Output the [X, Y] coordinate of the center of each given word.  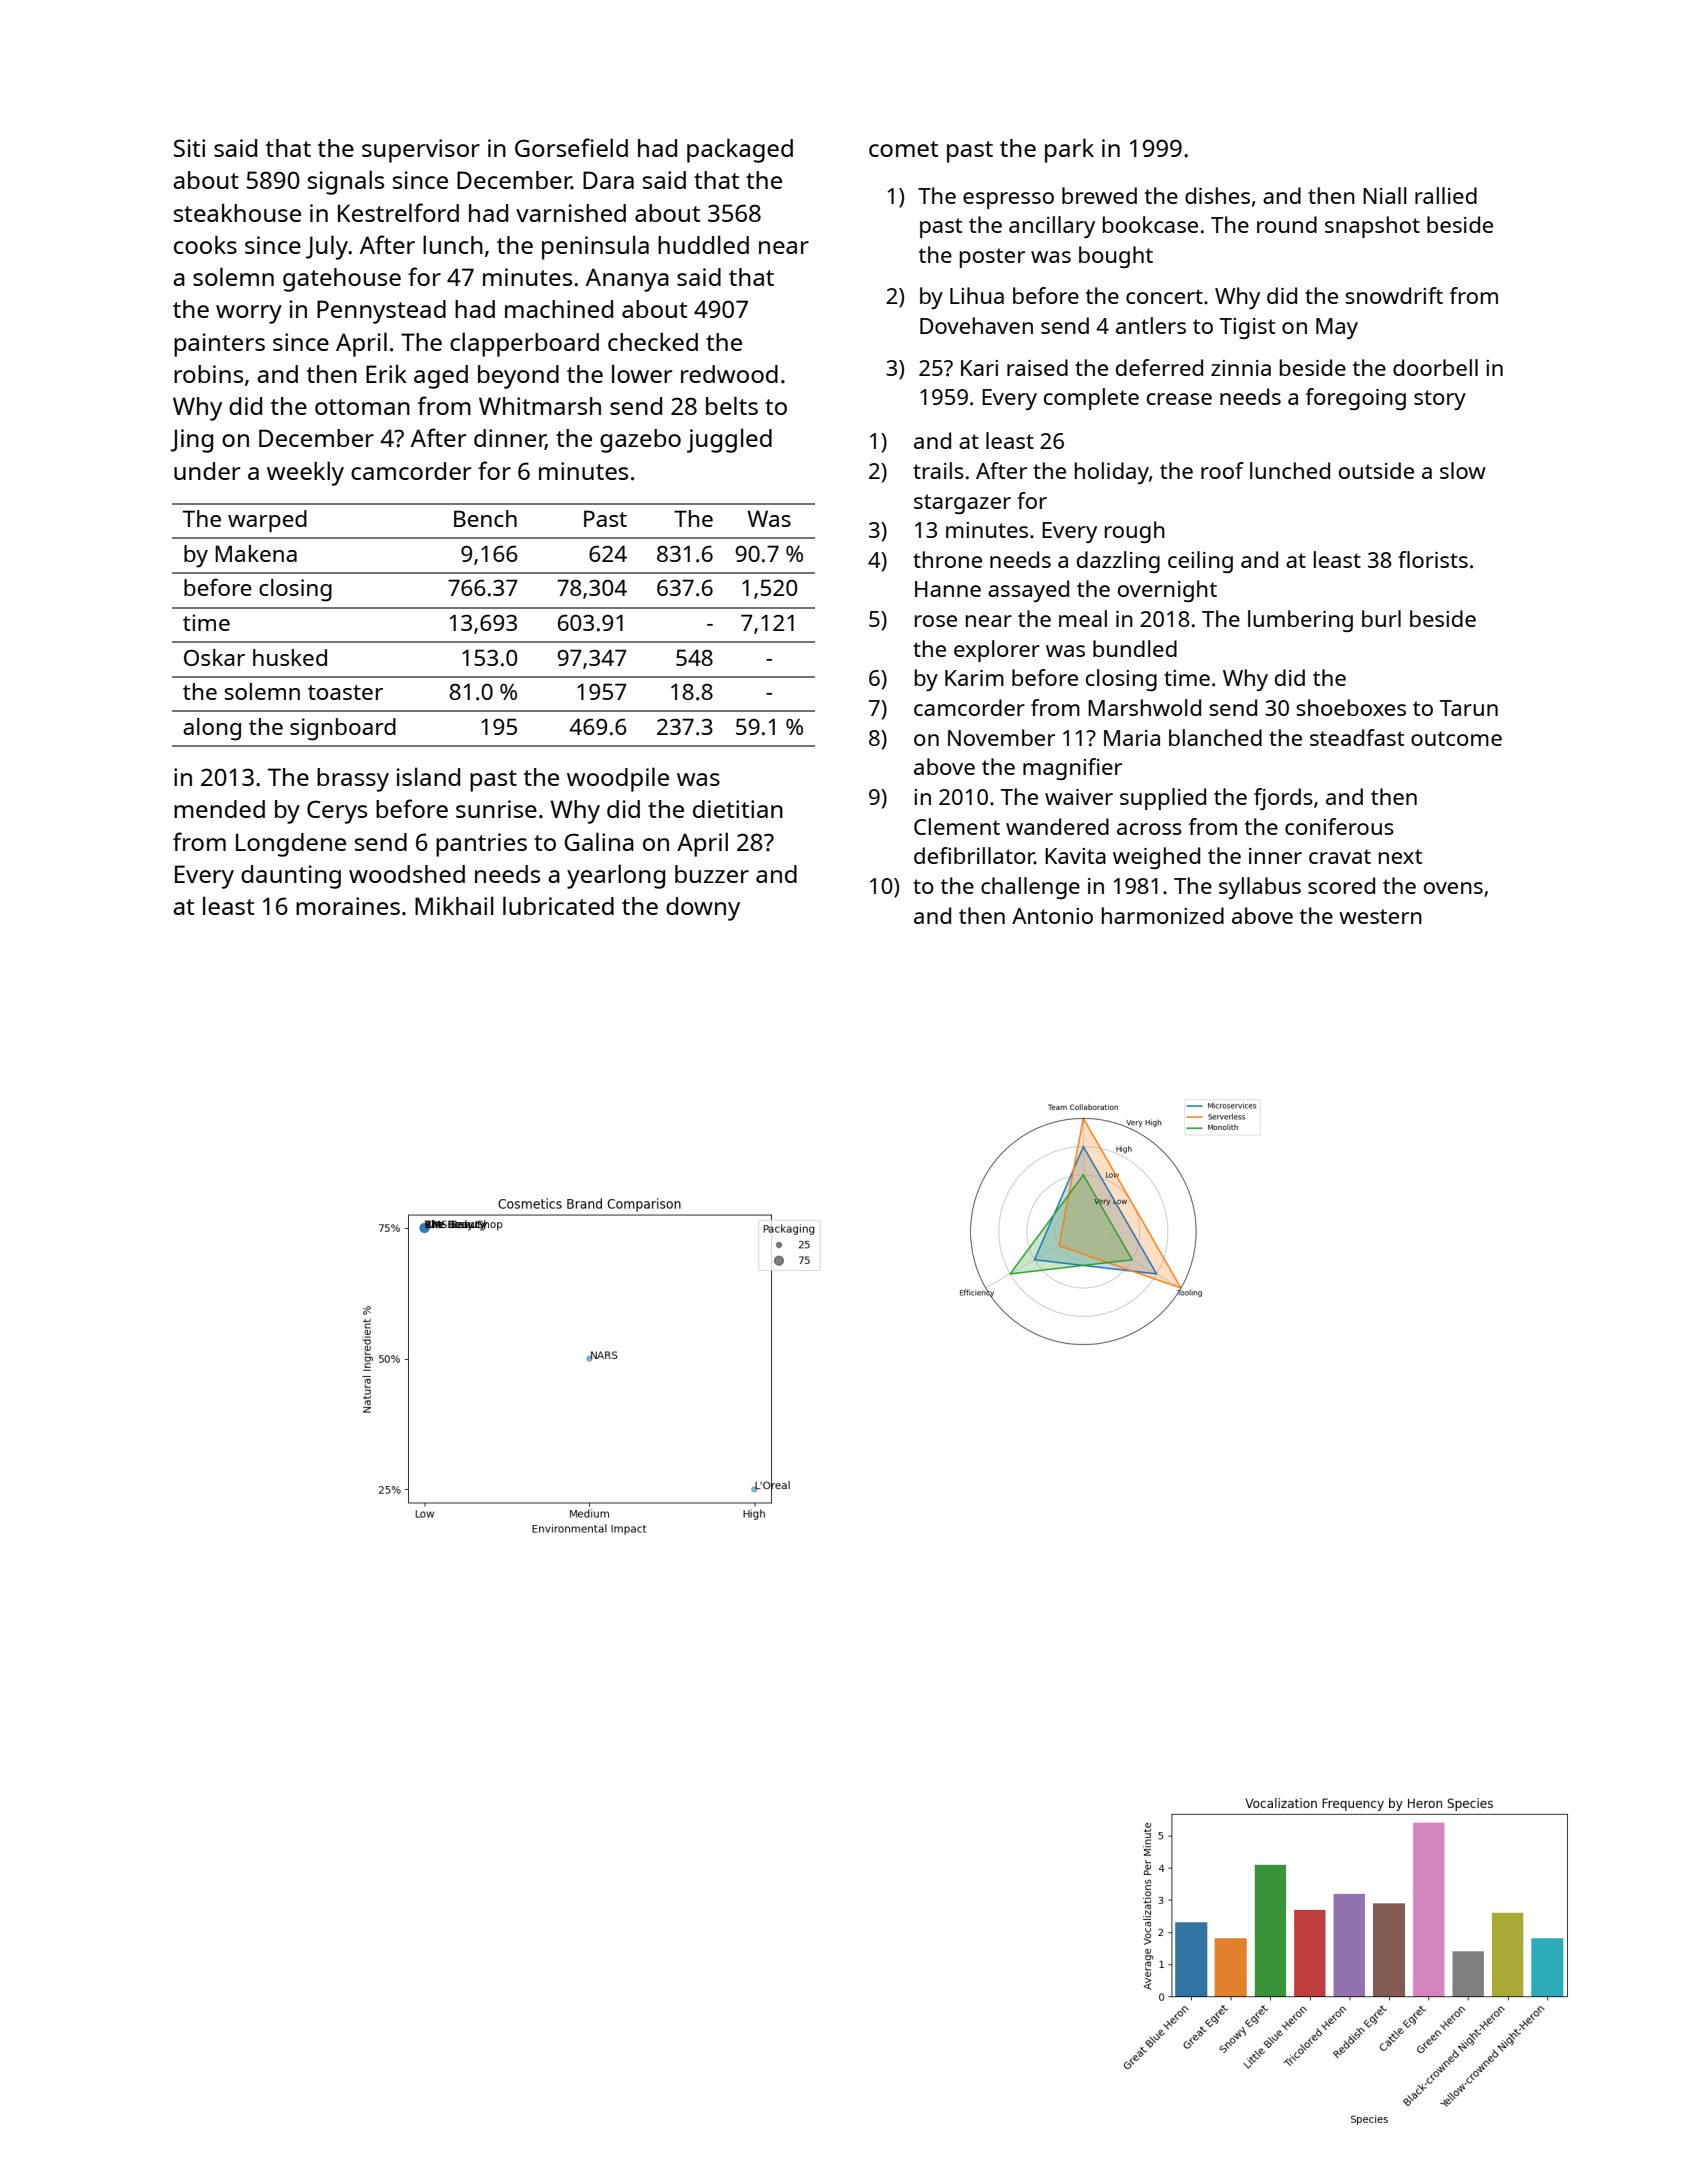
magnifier [1072, 769]
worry [249, 314]
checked [653, 341]
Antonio [1052, 916]
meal [1083, 618]
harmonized [1163, 915]
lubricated [558, 905]
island [428, 776]
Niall [1385, 195]
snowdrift [1394, 295]
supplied [1163, 799]
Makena [256, 553]
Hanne [948, 589]
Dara [608, 180]
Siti [189, 148]
